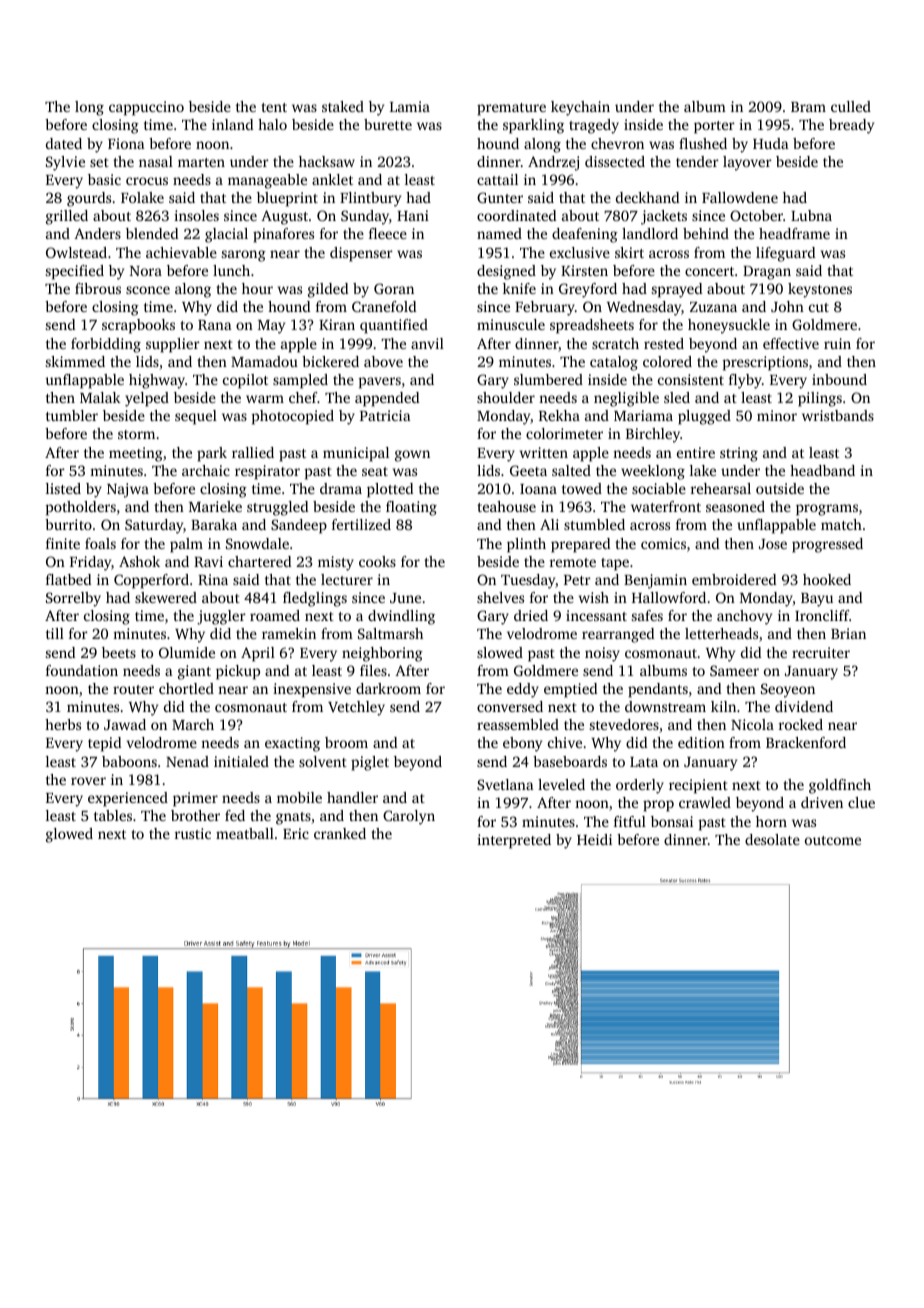  Describe the element at coordinates (820, 399) in the page. I see `pilings` at that location.
